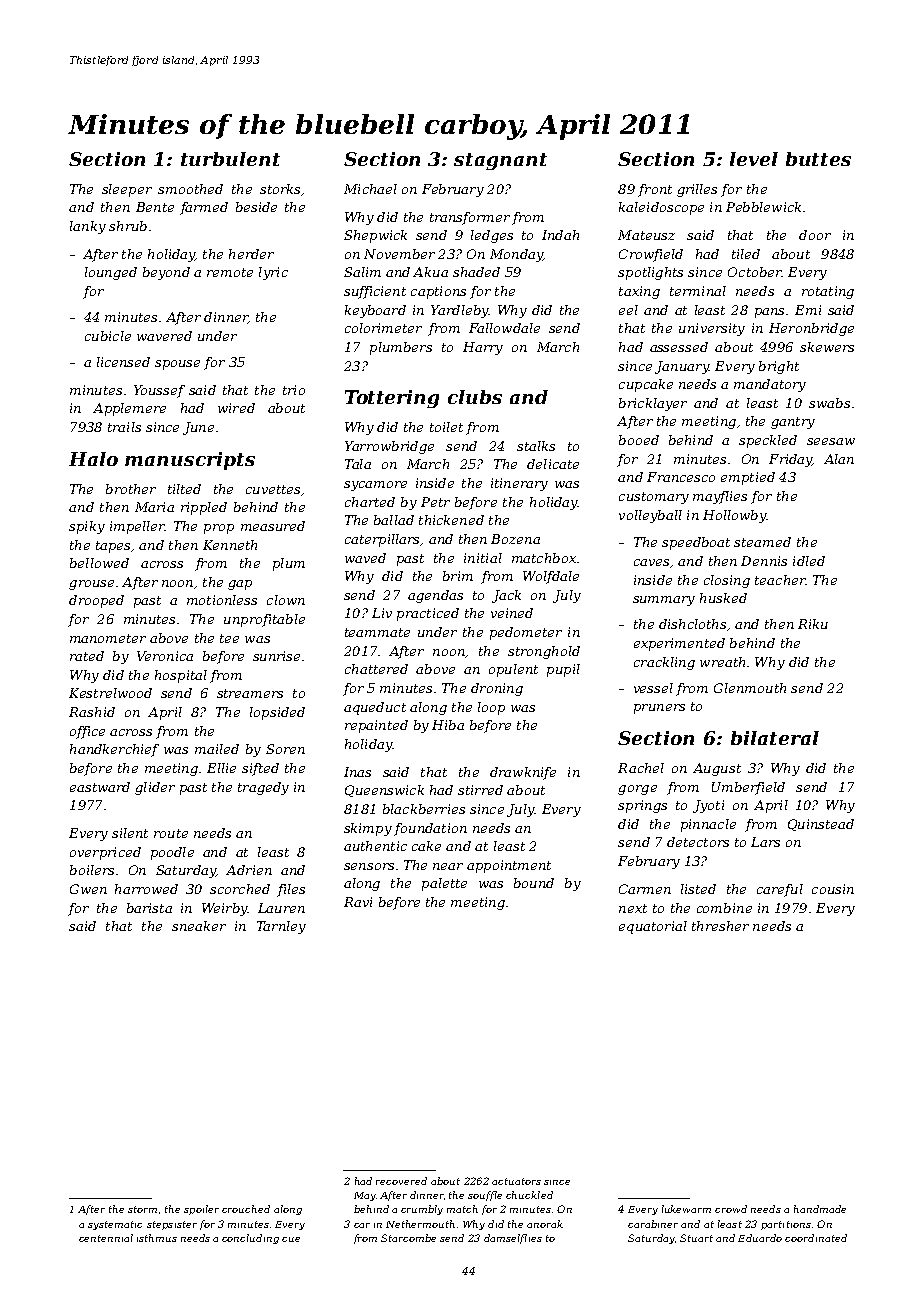  I want to click on turbulent, so click(230, 159).
